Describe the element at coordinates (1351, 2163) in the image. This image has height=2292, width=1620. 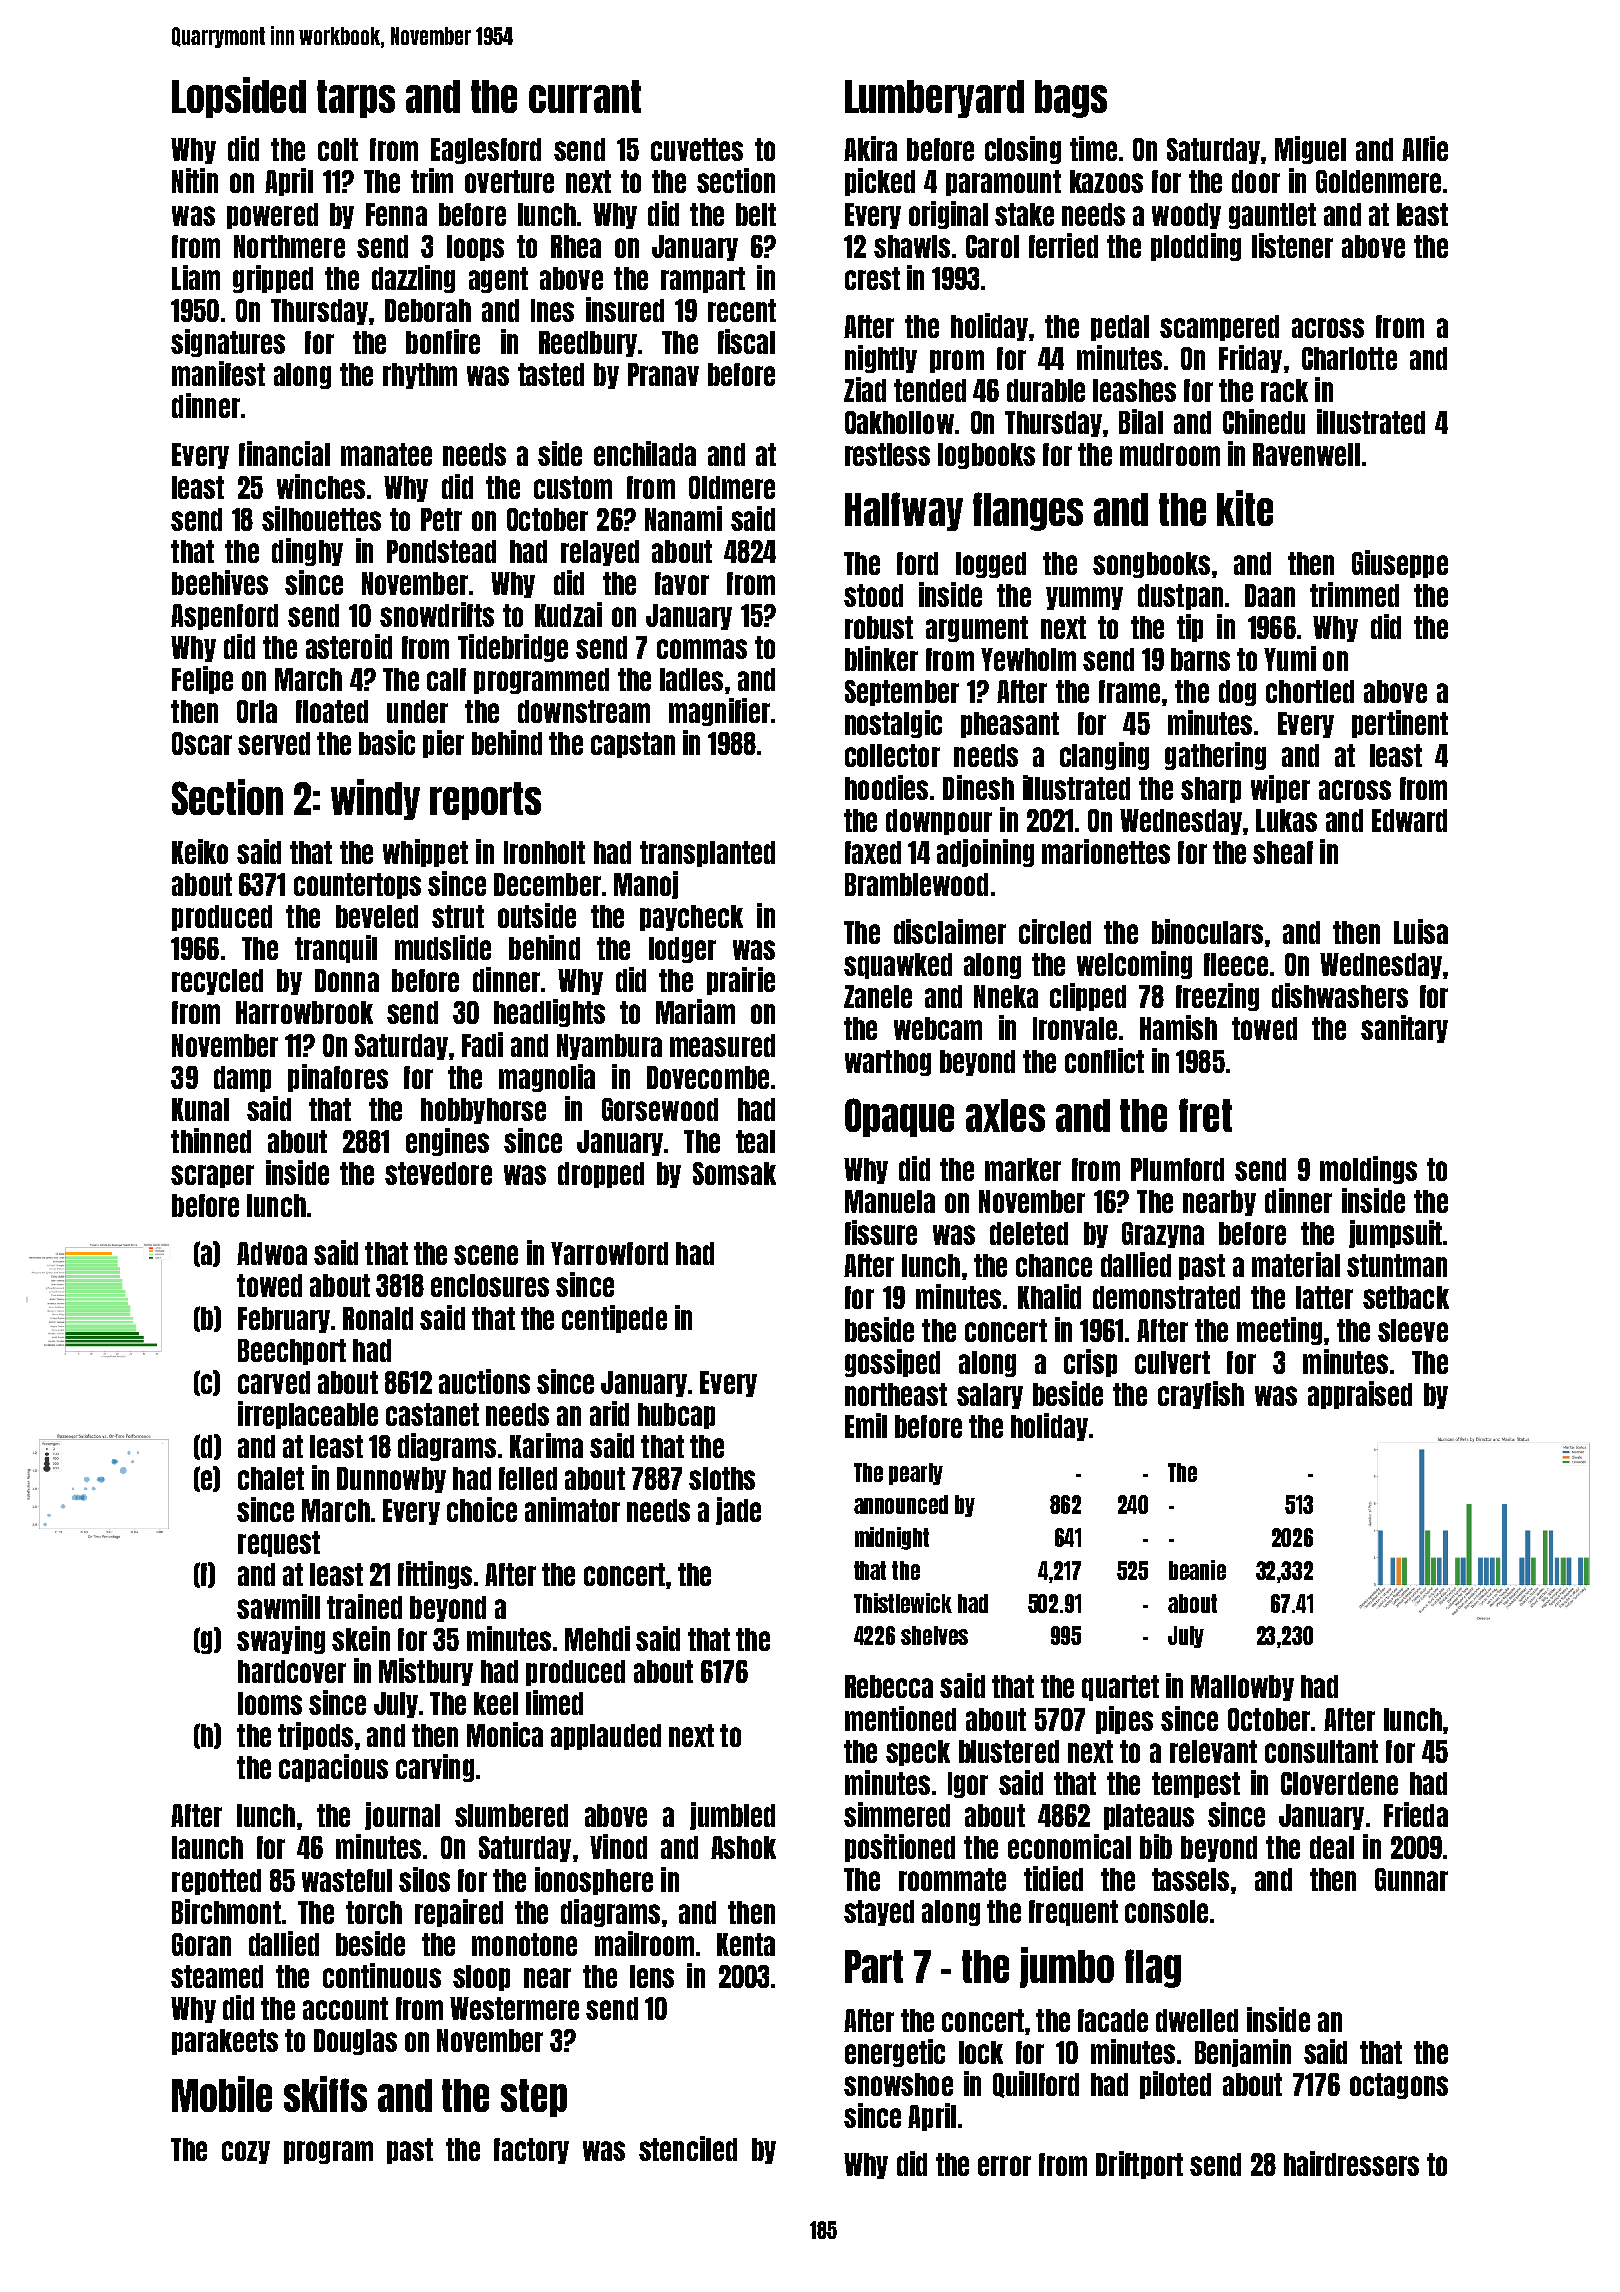
I see `hairdressers` at that location.
